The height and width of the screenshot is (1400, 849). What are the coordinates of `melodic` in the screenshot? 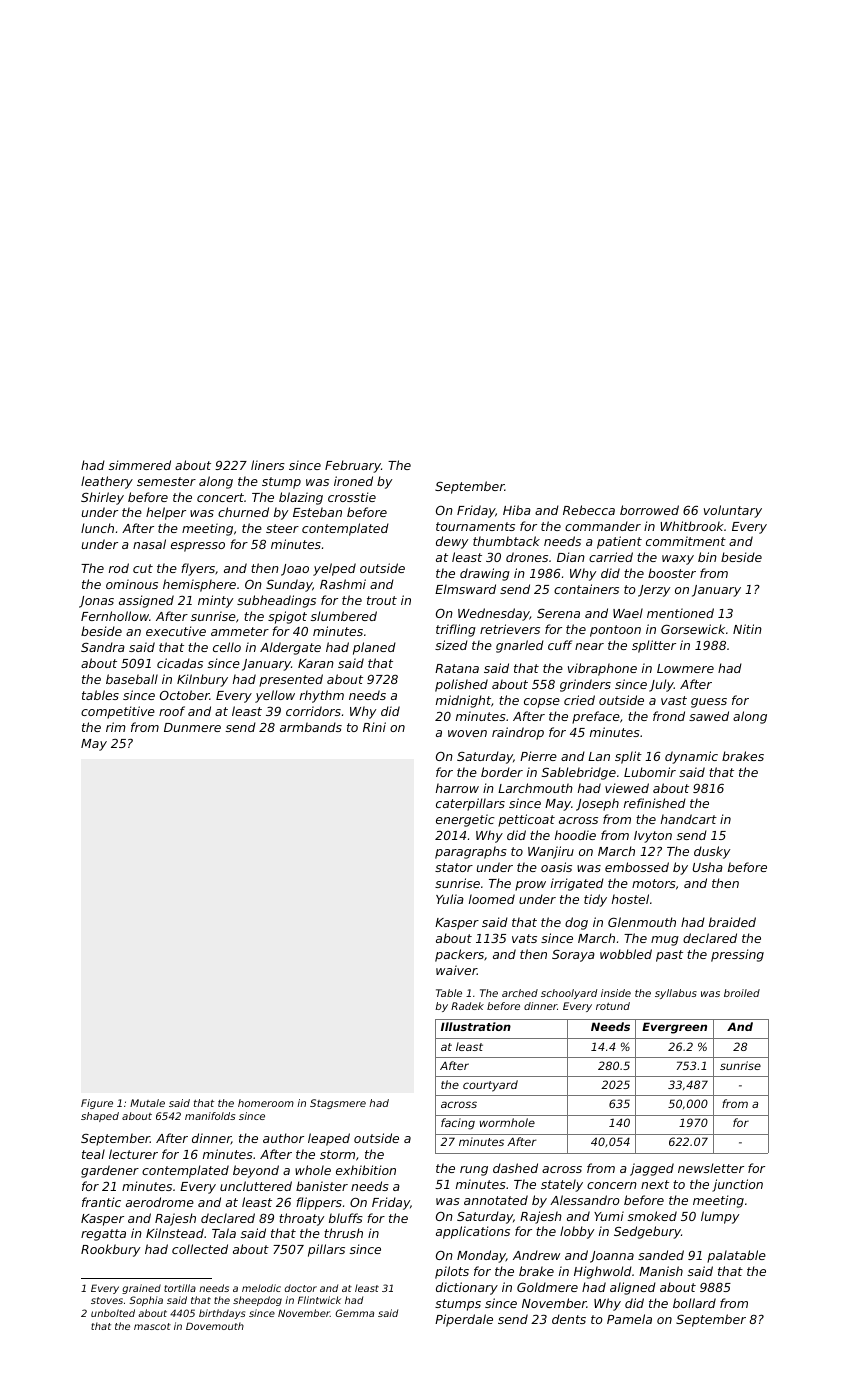 It's located at (261, 1288).
